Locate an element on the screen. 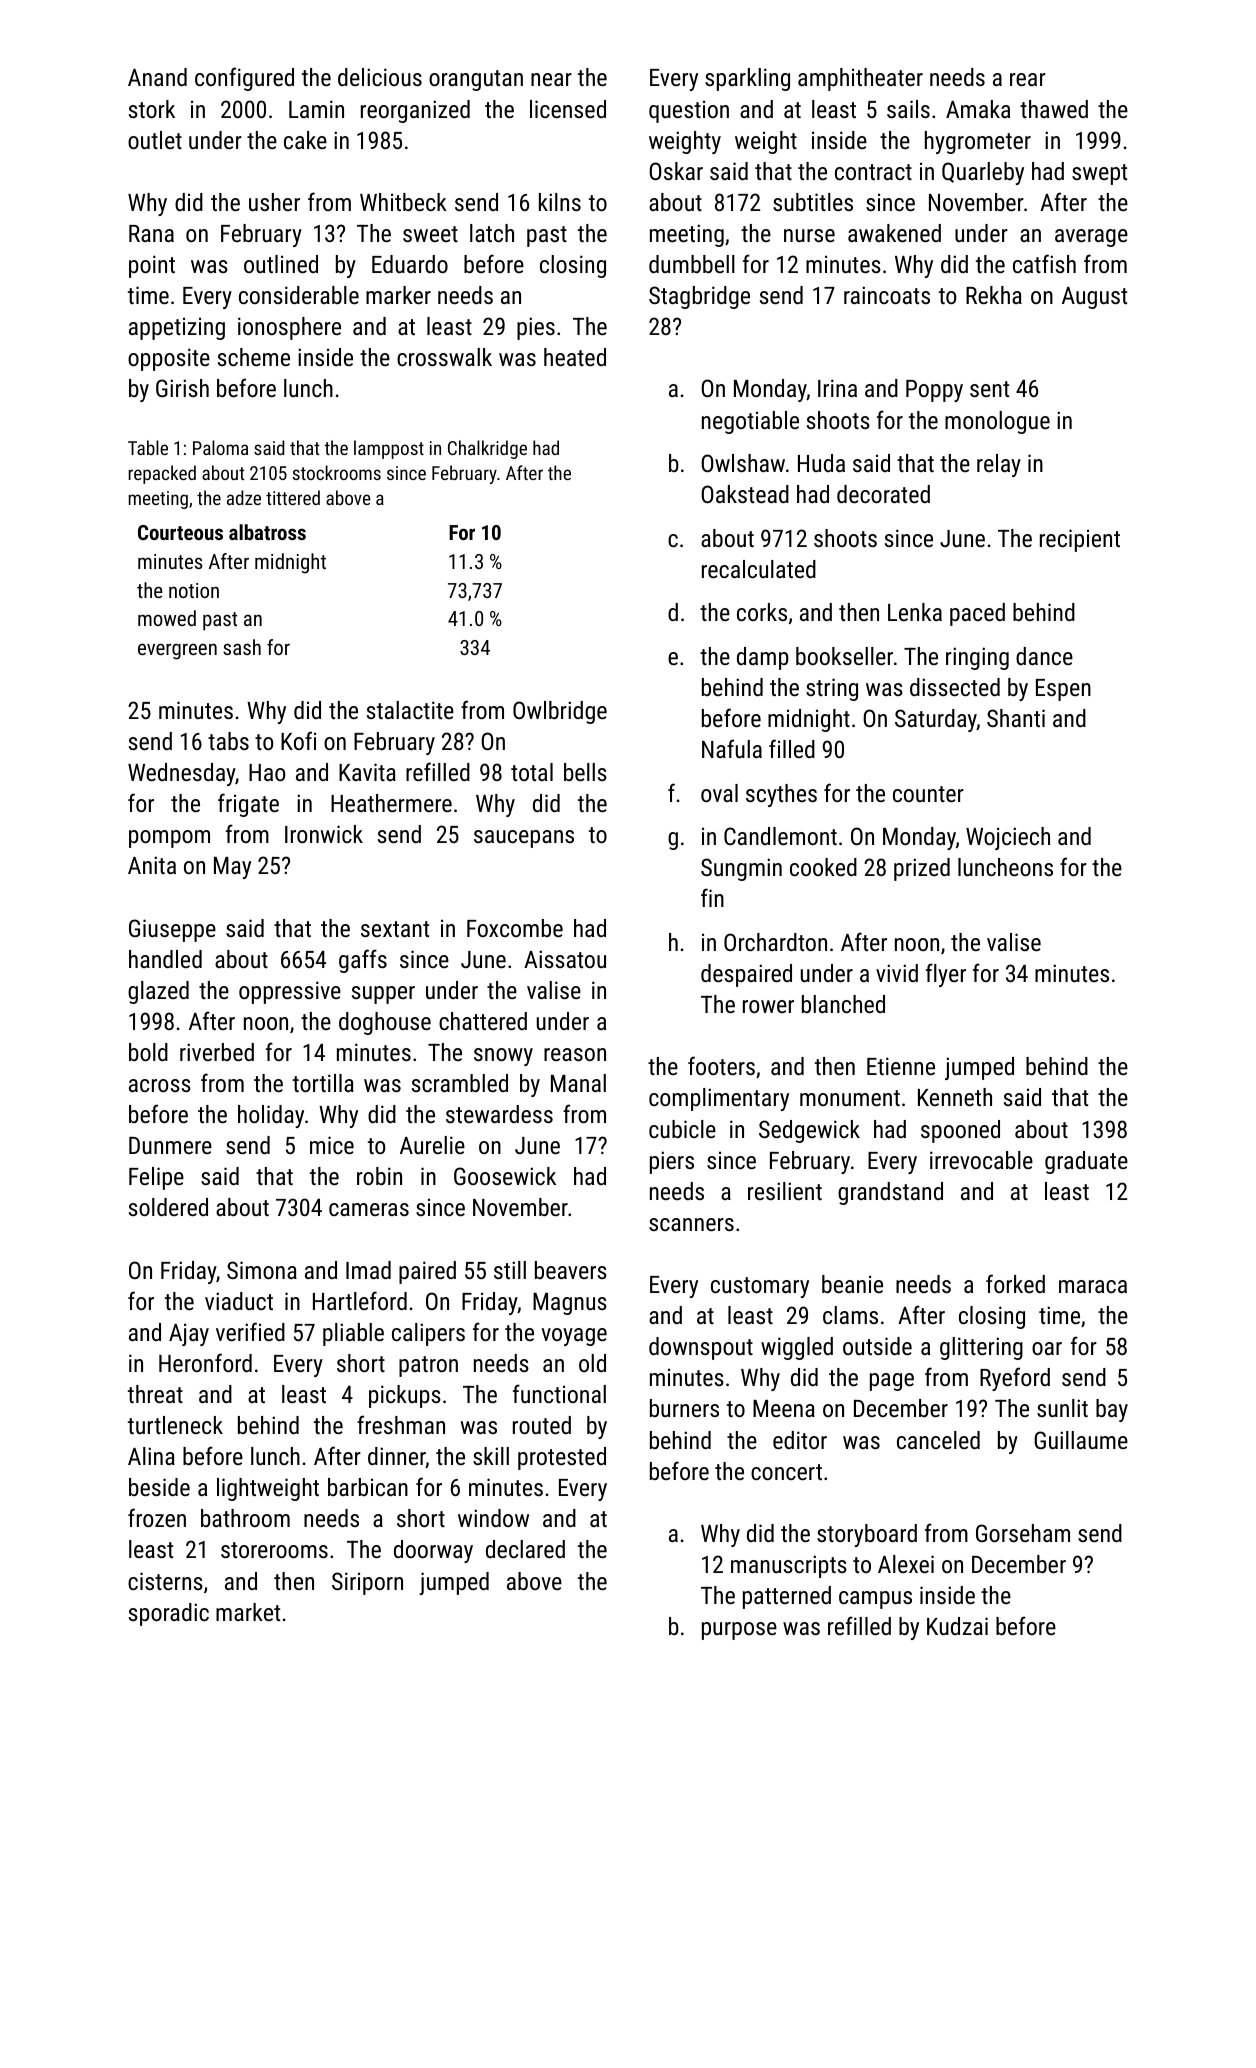 This screenshot has height=2068, width=1256. Oakstead is located at coordinates (745, 494).
